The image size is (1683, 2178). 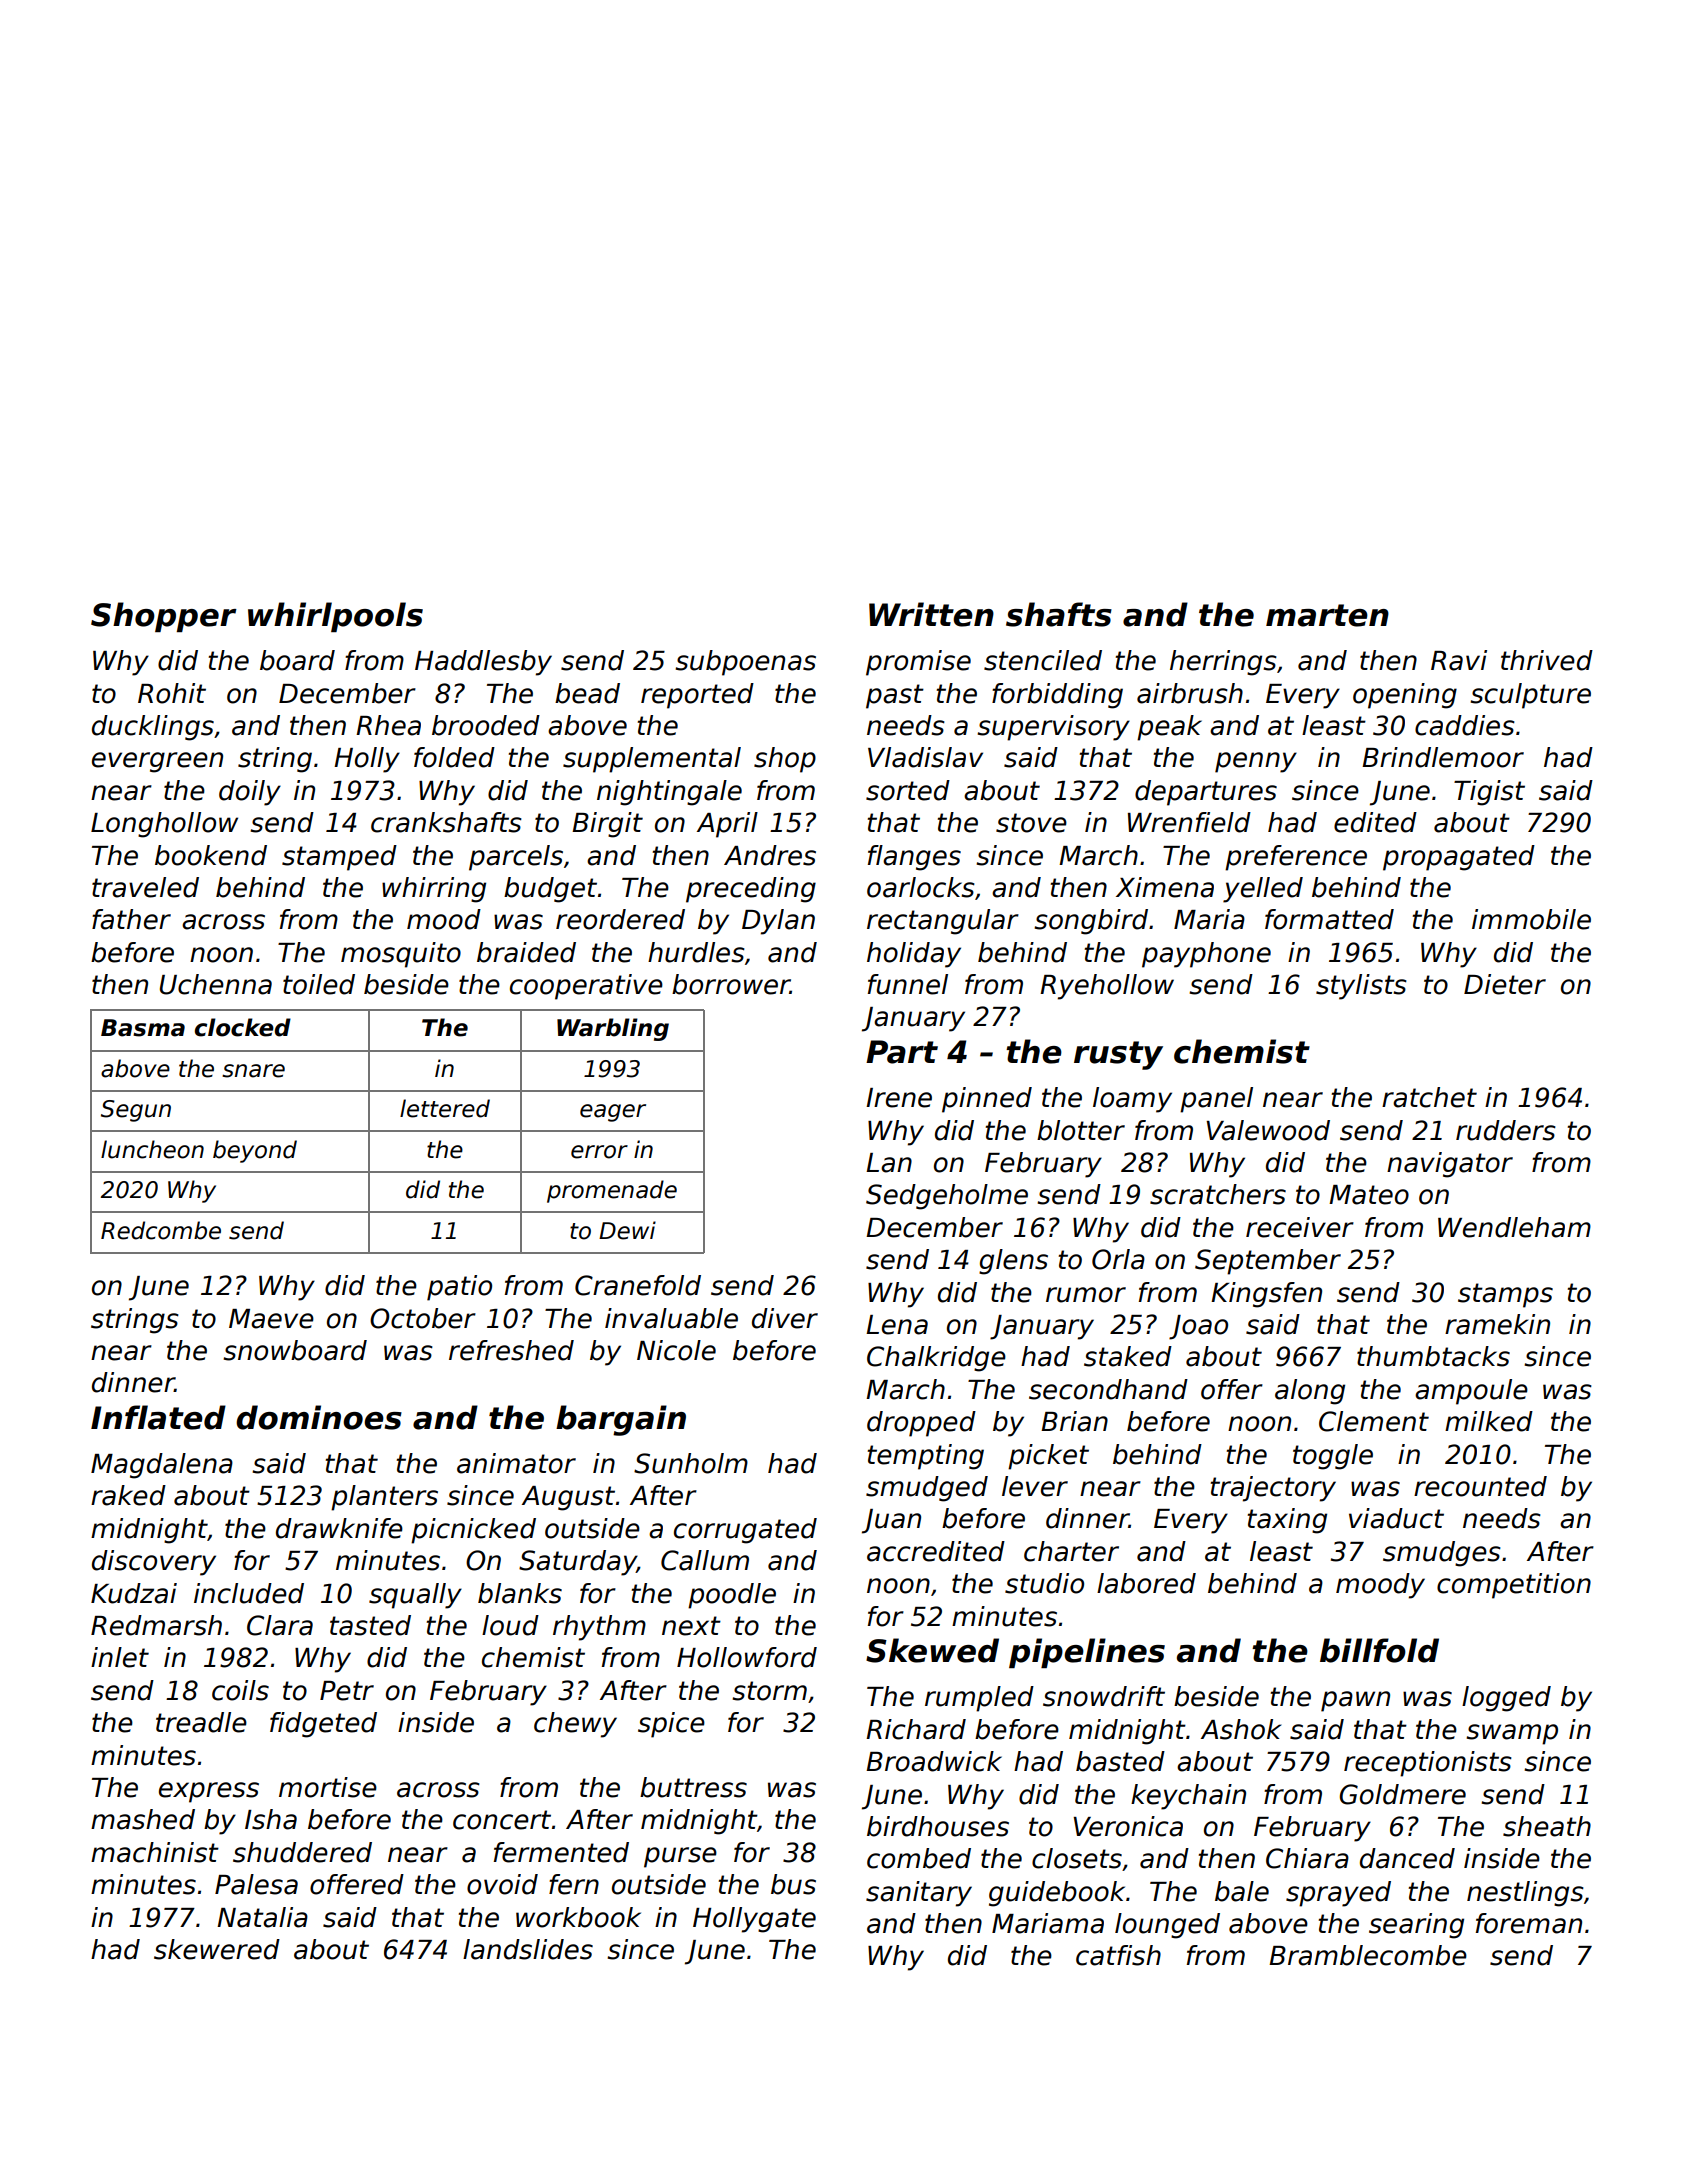 What do you see at coordinates (1118, 1955) in the document?
I see `catfish` at bounding box center [1118, 1955].
